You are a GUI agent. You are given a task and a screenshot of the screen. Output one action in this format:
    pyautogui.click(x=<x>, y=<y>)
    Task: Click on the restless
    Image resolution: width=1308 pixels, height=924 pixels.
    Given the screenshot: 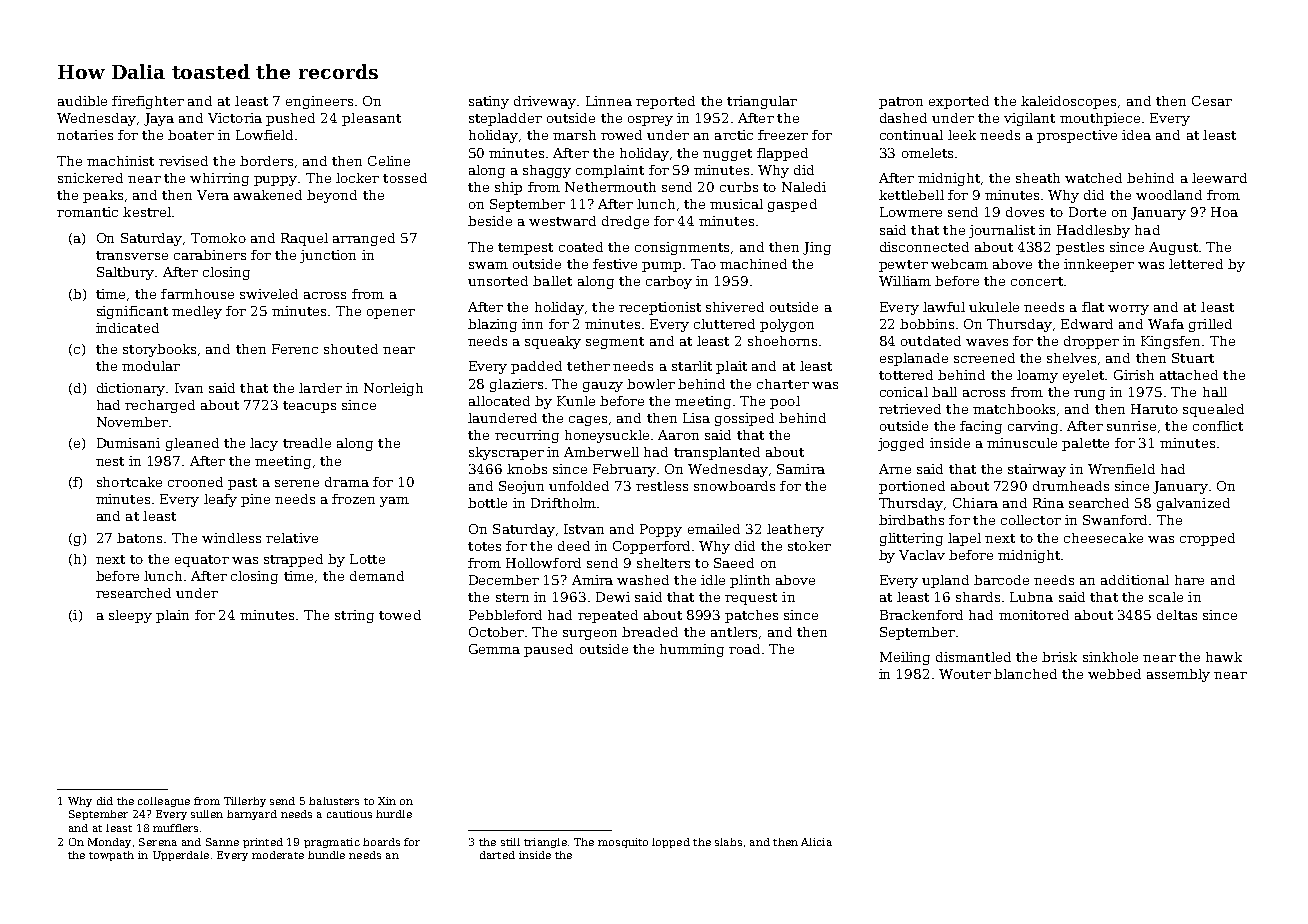 What is the action you would take?
    pyautogui.click(x=662, y=486)
